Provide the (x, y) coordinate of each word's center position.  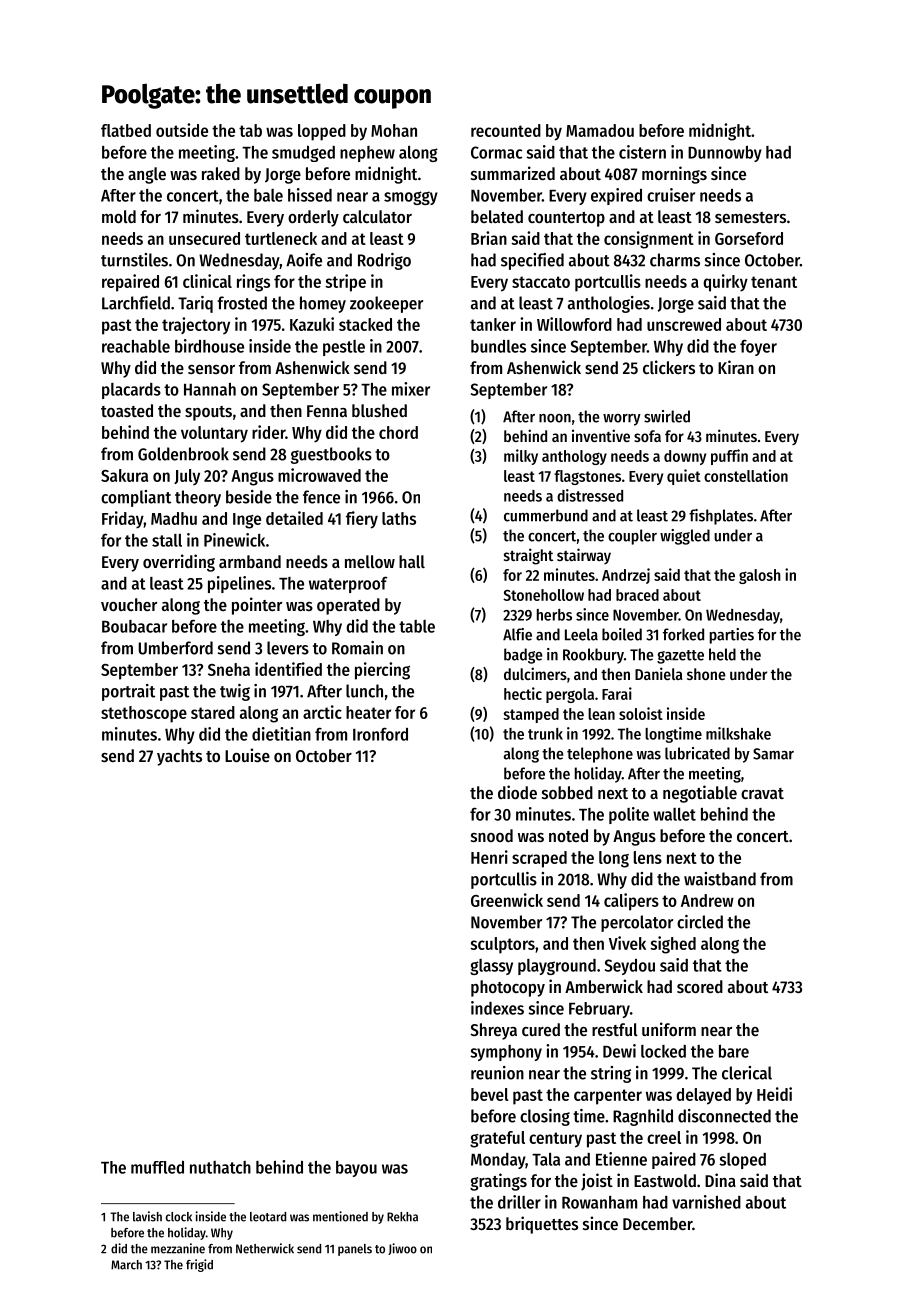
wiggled (685, 537)
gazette (680, 657)
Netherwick (265, 1248)
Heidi (774, 1094)
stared (213, 712)
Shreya (493, 1031)
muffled (157, 1167)
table (417, 626)
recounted (506, 130)
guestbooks (331, 455)
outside (182, 130)
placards (131, 391)
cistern (642, 152)
